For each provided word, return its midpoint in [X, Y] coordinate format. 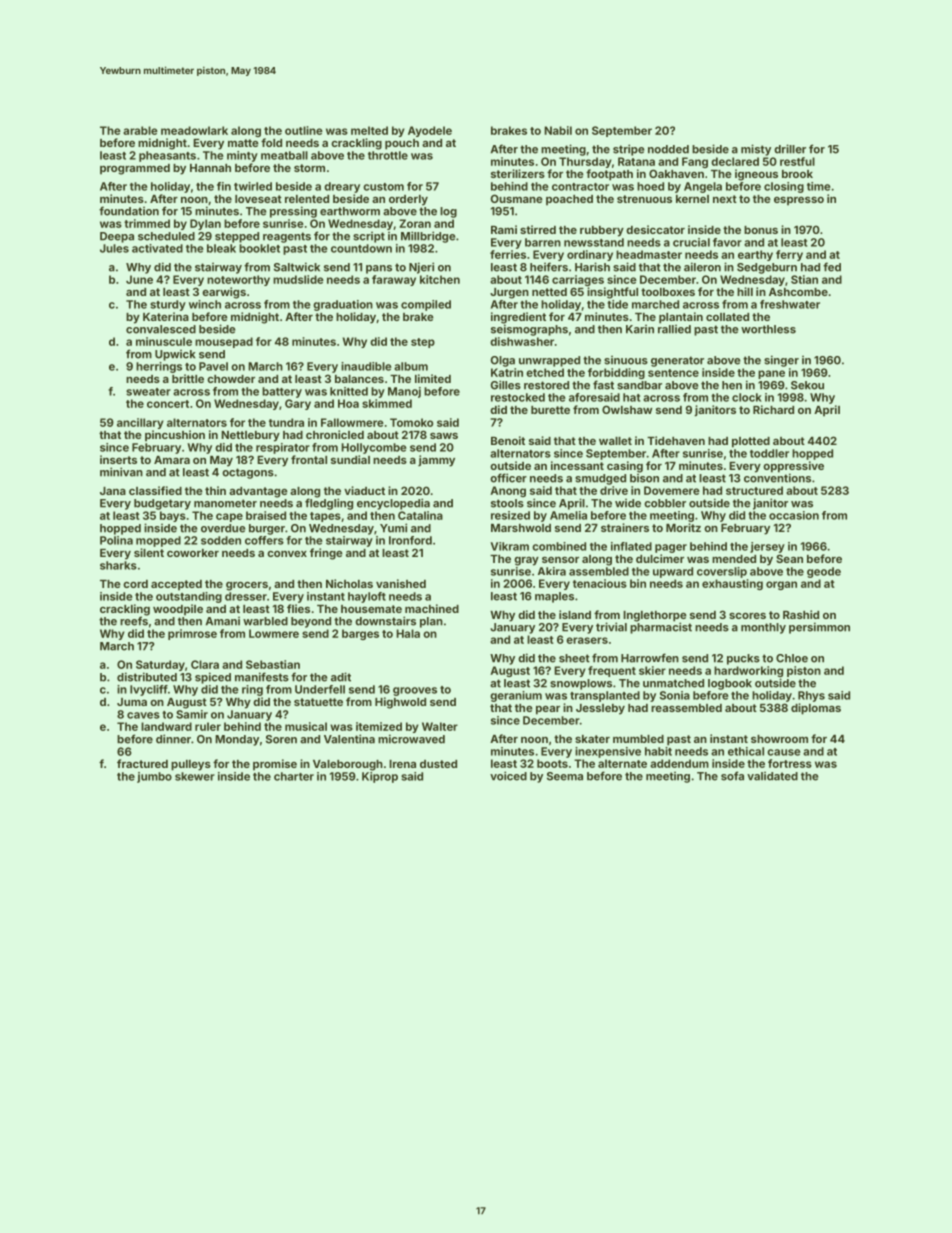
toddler [769, 453]
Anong [508, 491]
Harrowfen [650, 658]
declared [735, 161]
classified [155, 490]
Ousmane [517, 198]
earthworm [350, 211]
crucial [691, 242]
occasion [794, 515]
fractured [142, 763]
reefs [134, 621]
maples [554, 597]
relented [307, 199]
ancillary [140, 423]
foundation [129, 211]
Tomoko [411, 422]
